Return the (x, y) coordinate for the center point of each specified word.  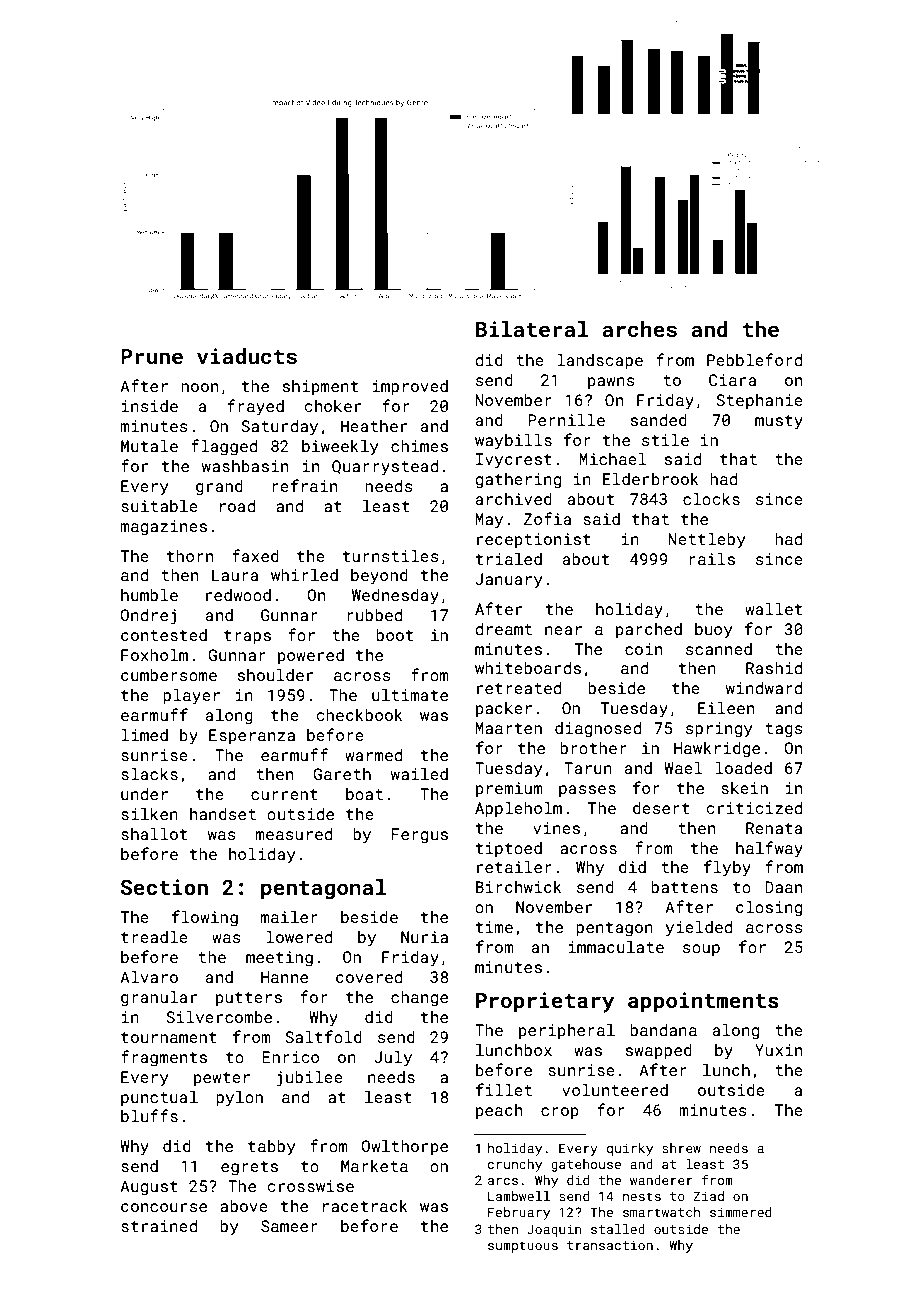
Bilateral (532, 329)
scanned (719, 649)
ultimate (410, 694)
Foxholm (154, 654)
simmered (740, 1212)
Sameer (289, 1226)
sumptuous (523, 1247)
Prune (152, 356)
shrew (681, 1148)
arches (640, 329)
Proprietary (545, 1002)
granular (159, 998)
